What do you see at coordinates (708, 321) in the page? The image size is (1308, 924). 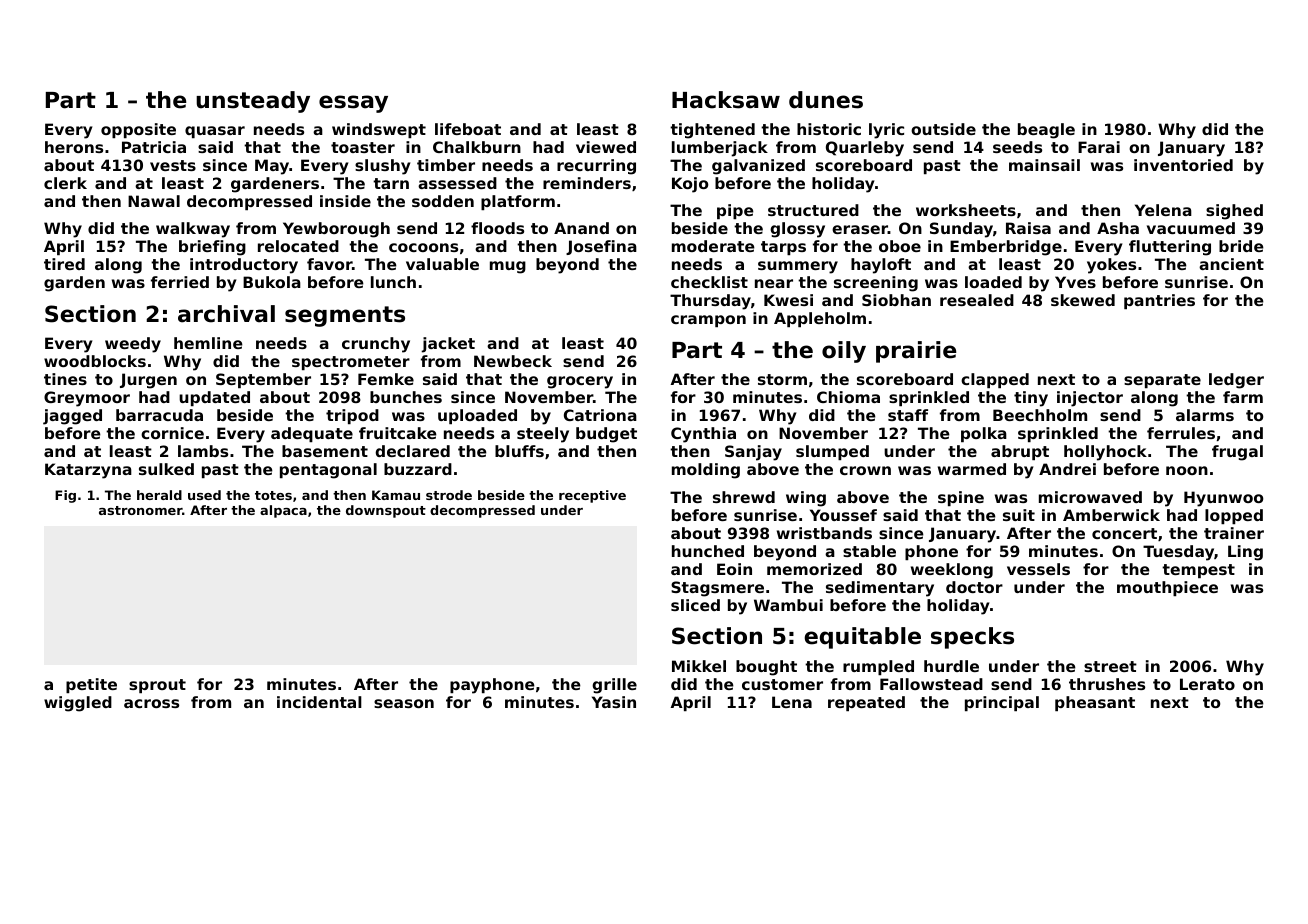 I see `crampon` at bounding box center [708, 321].
